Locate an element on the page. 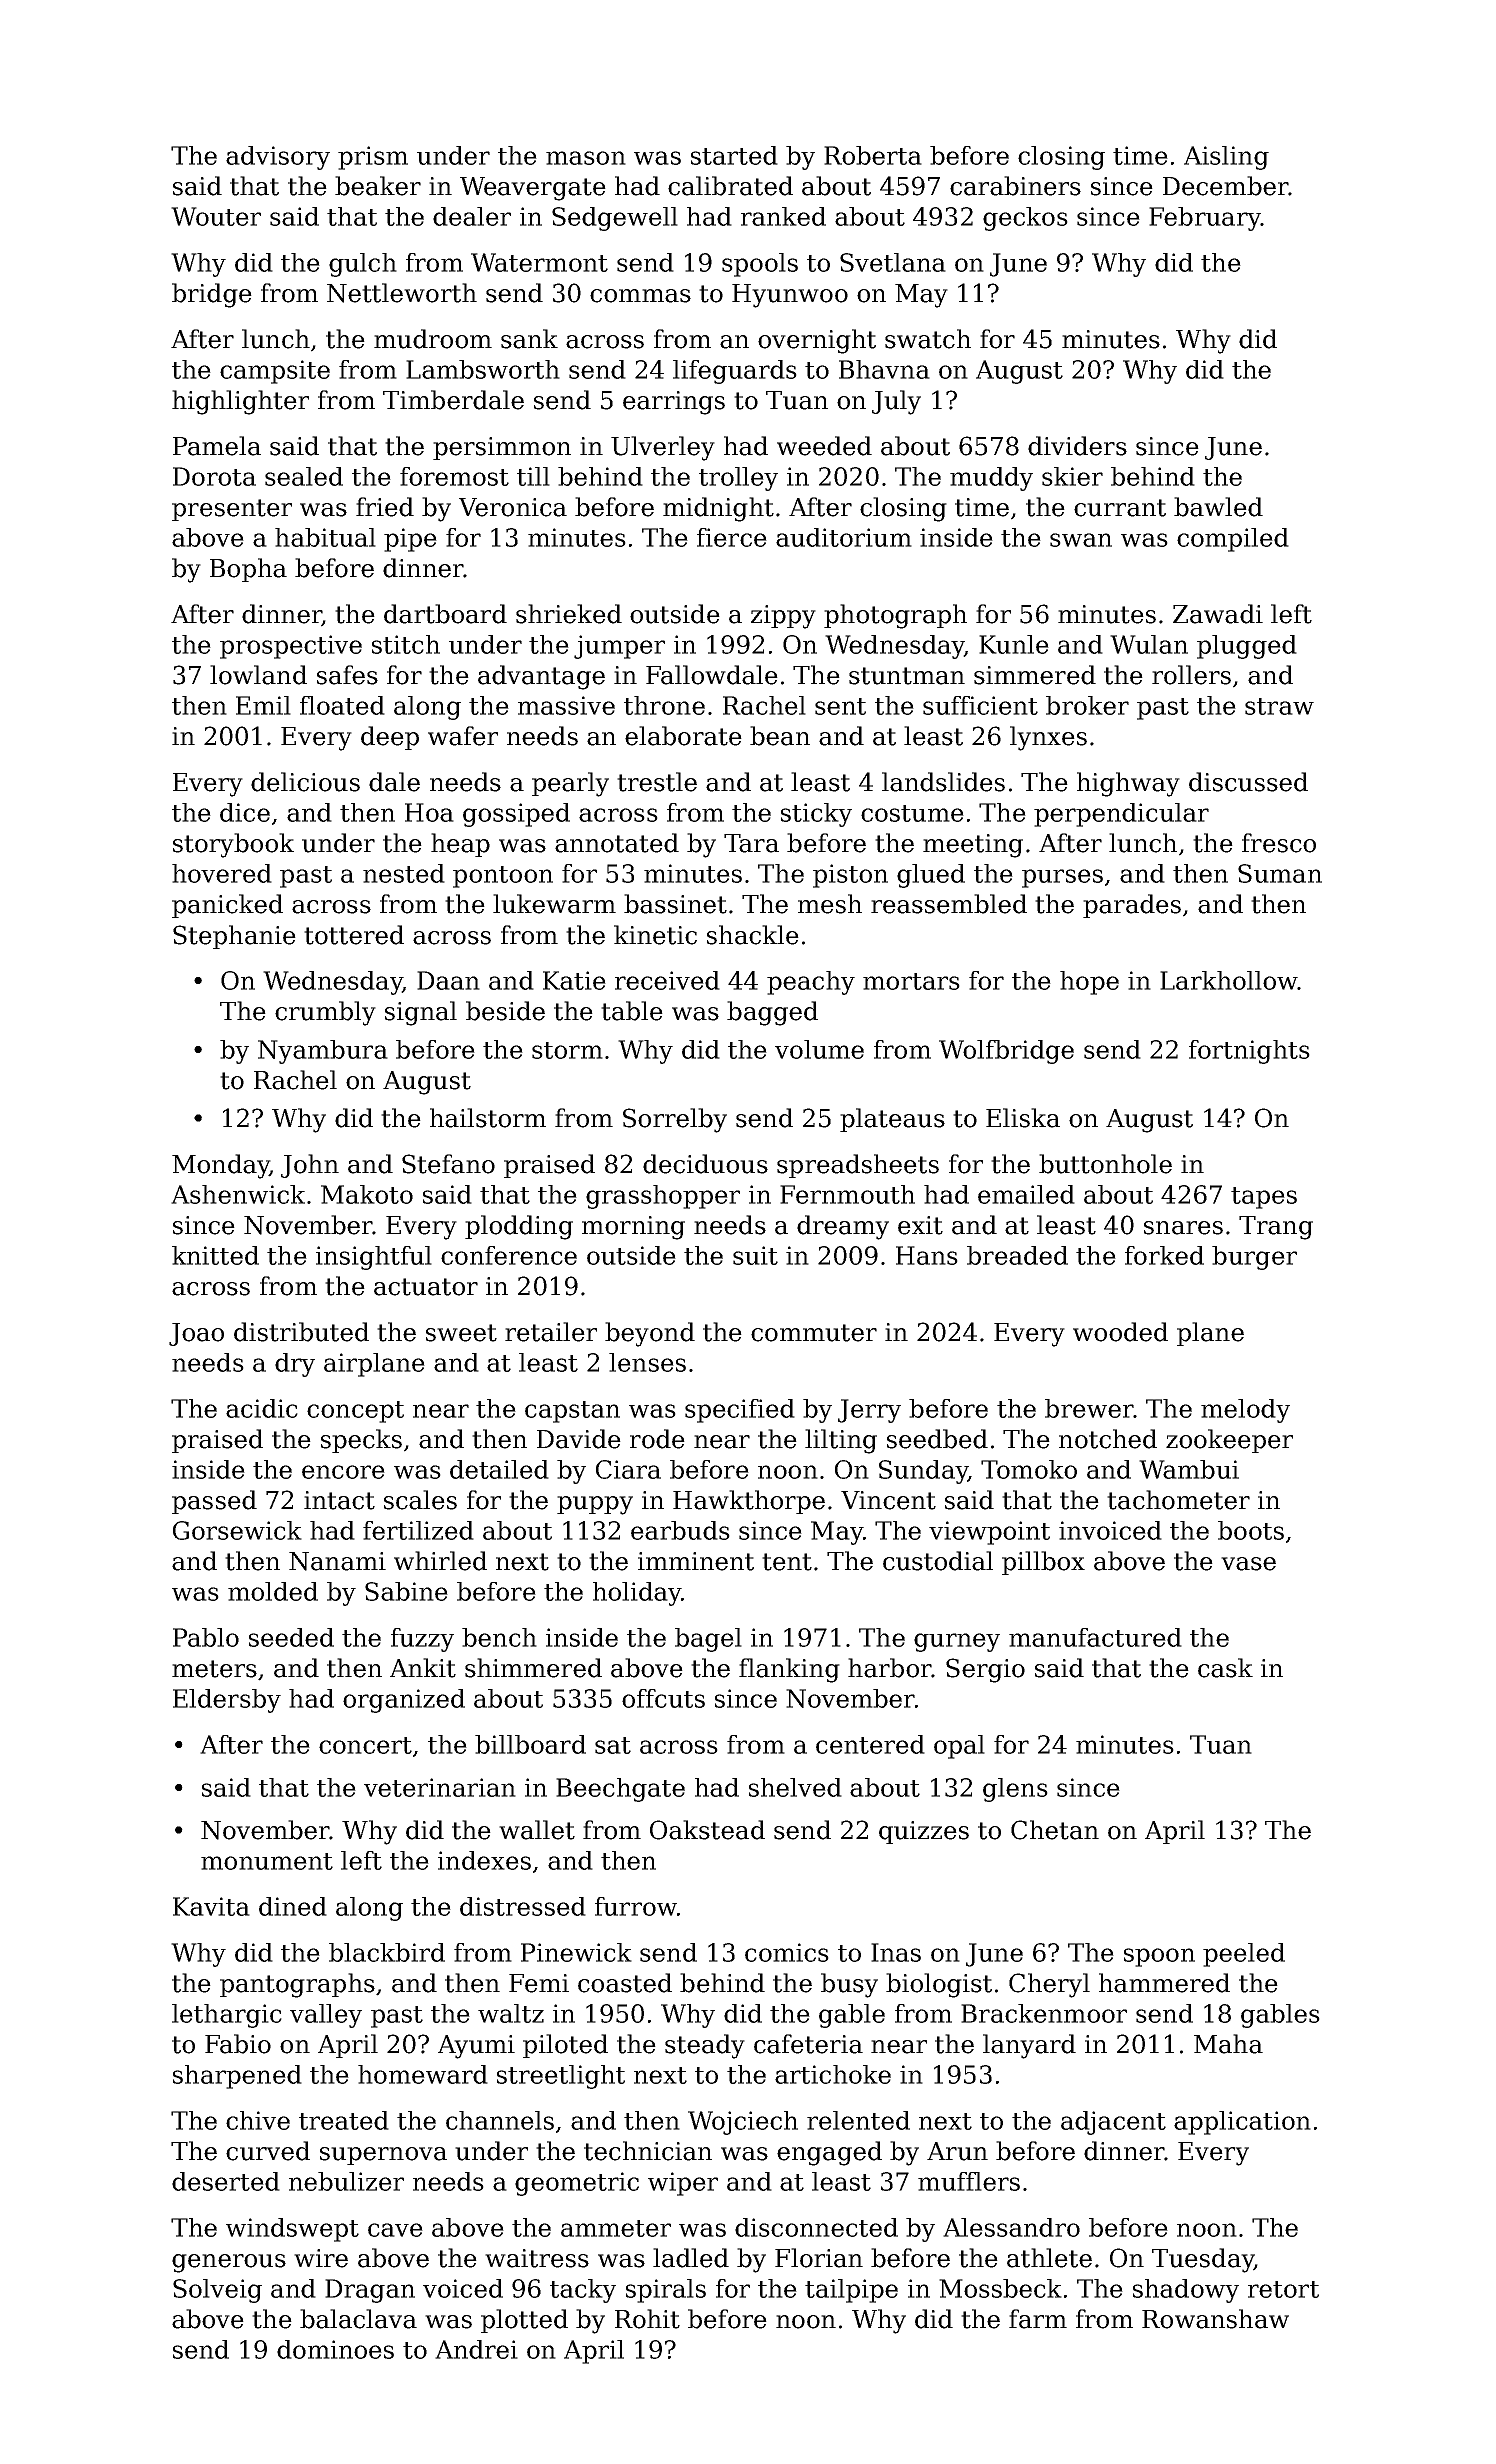 This image has width=1496, height=2464. swatch is located at coordinates (928, 339).
